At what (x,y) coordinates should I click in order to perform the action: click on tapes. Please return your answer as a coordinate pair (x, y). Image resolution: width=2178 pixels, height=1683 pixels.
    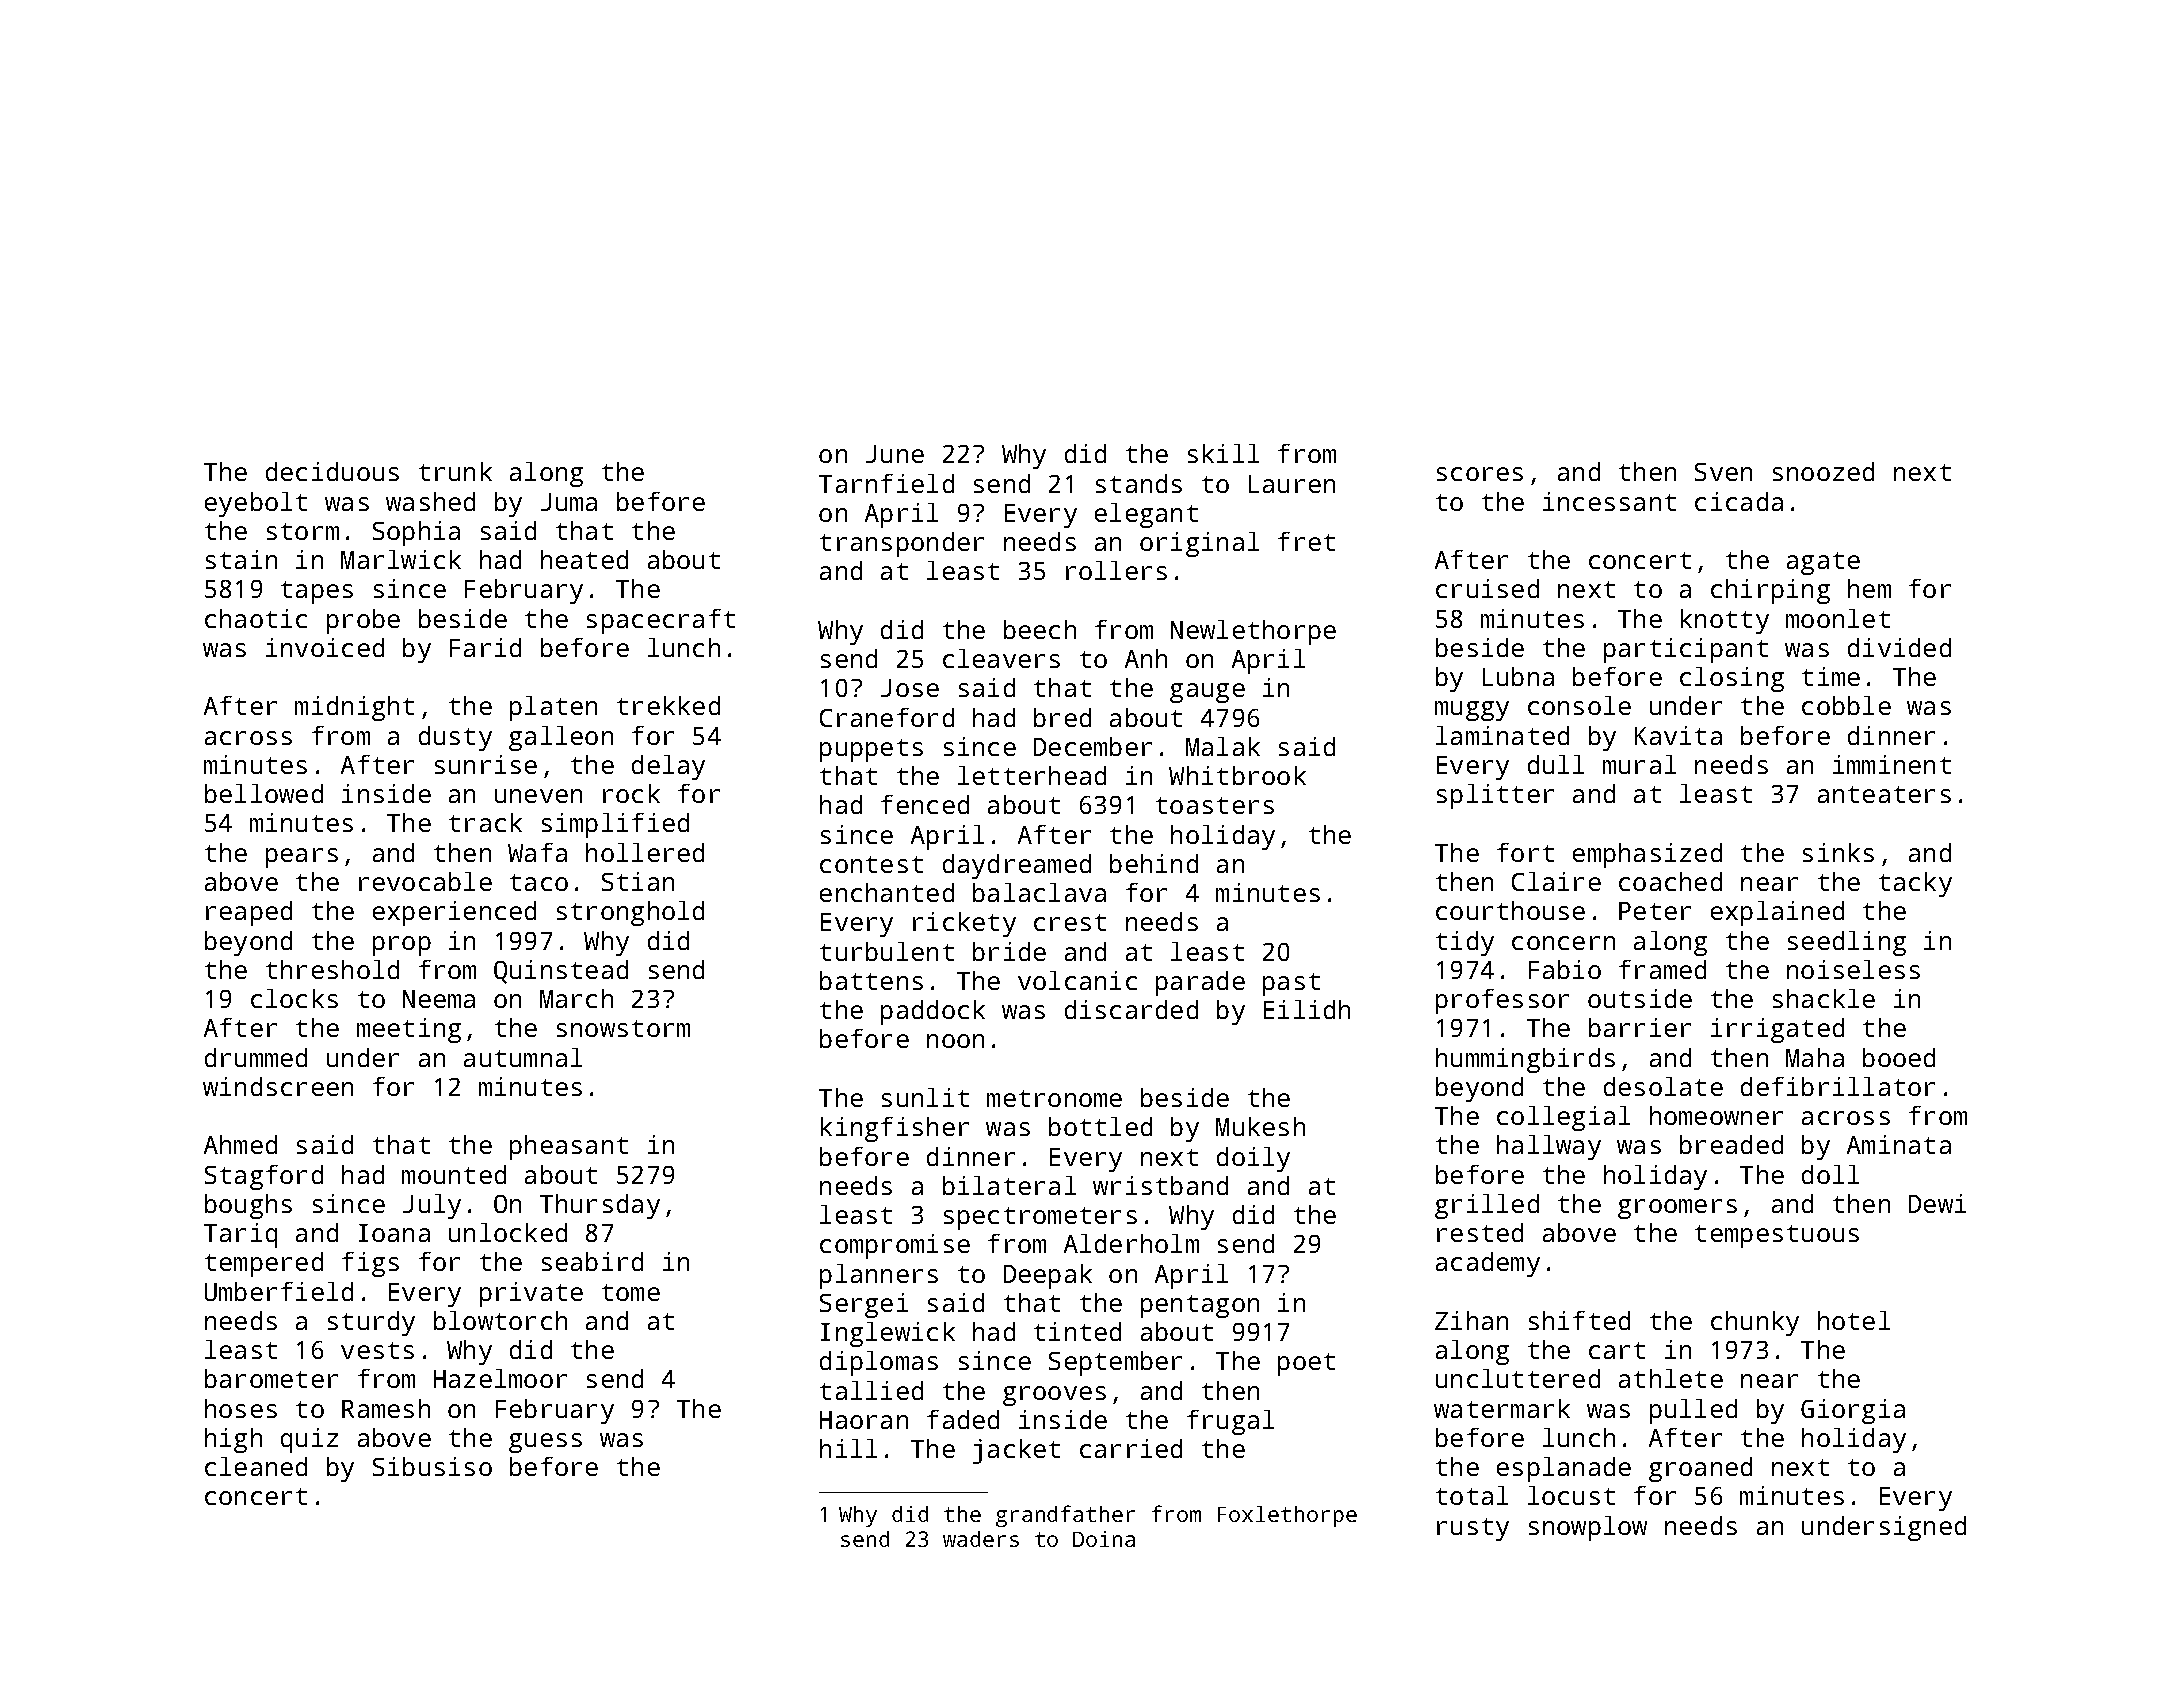
    Looking at the image, I should click on (317, 592).
